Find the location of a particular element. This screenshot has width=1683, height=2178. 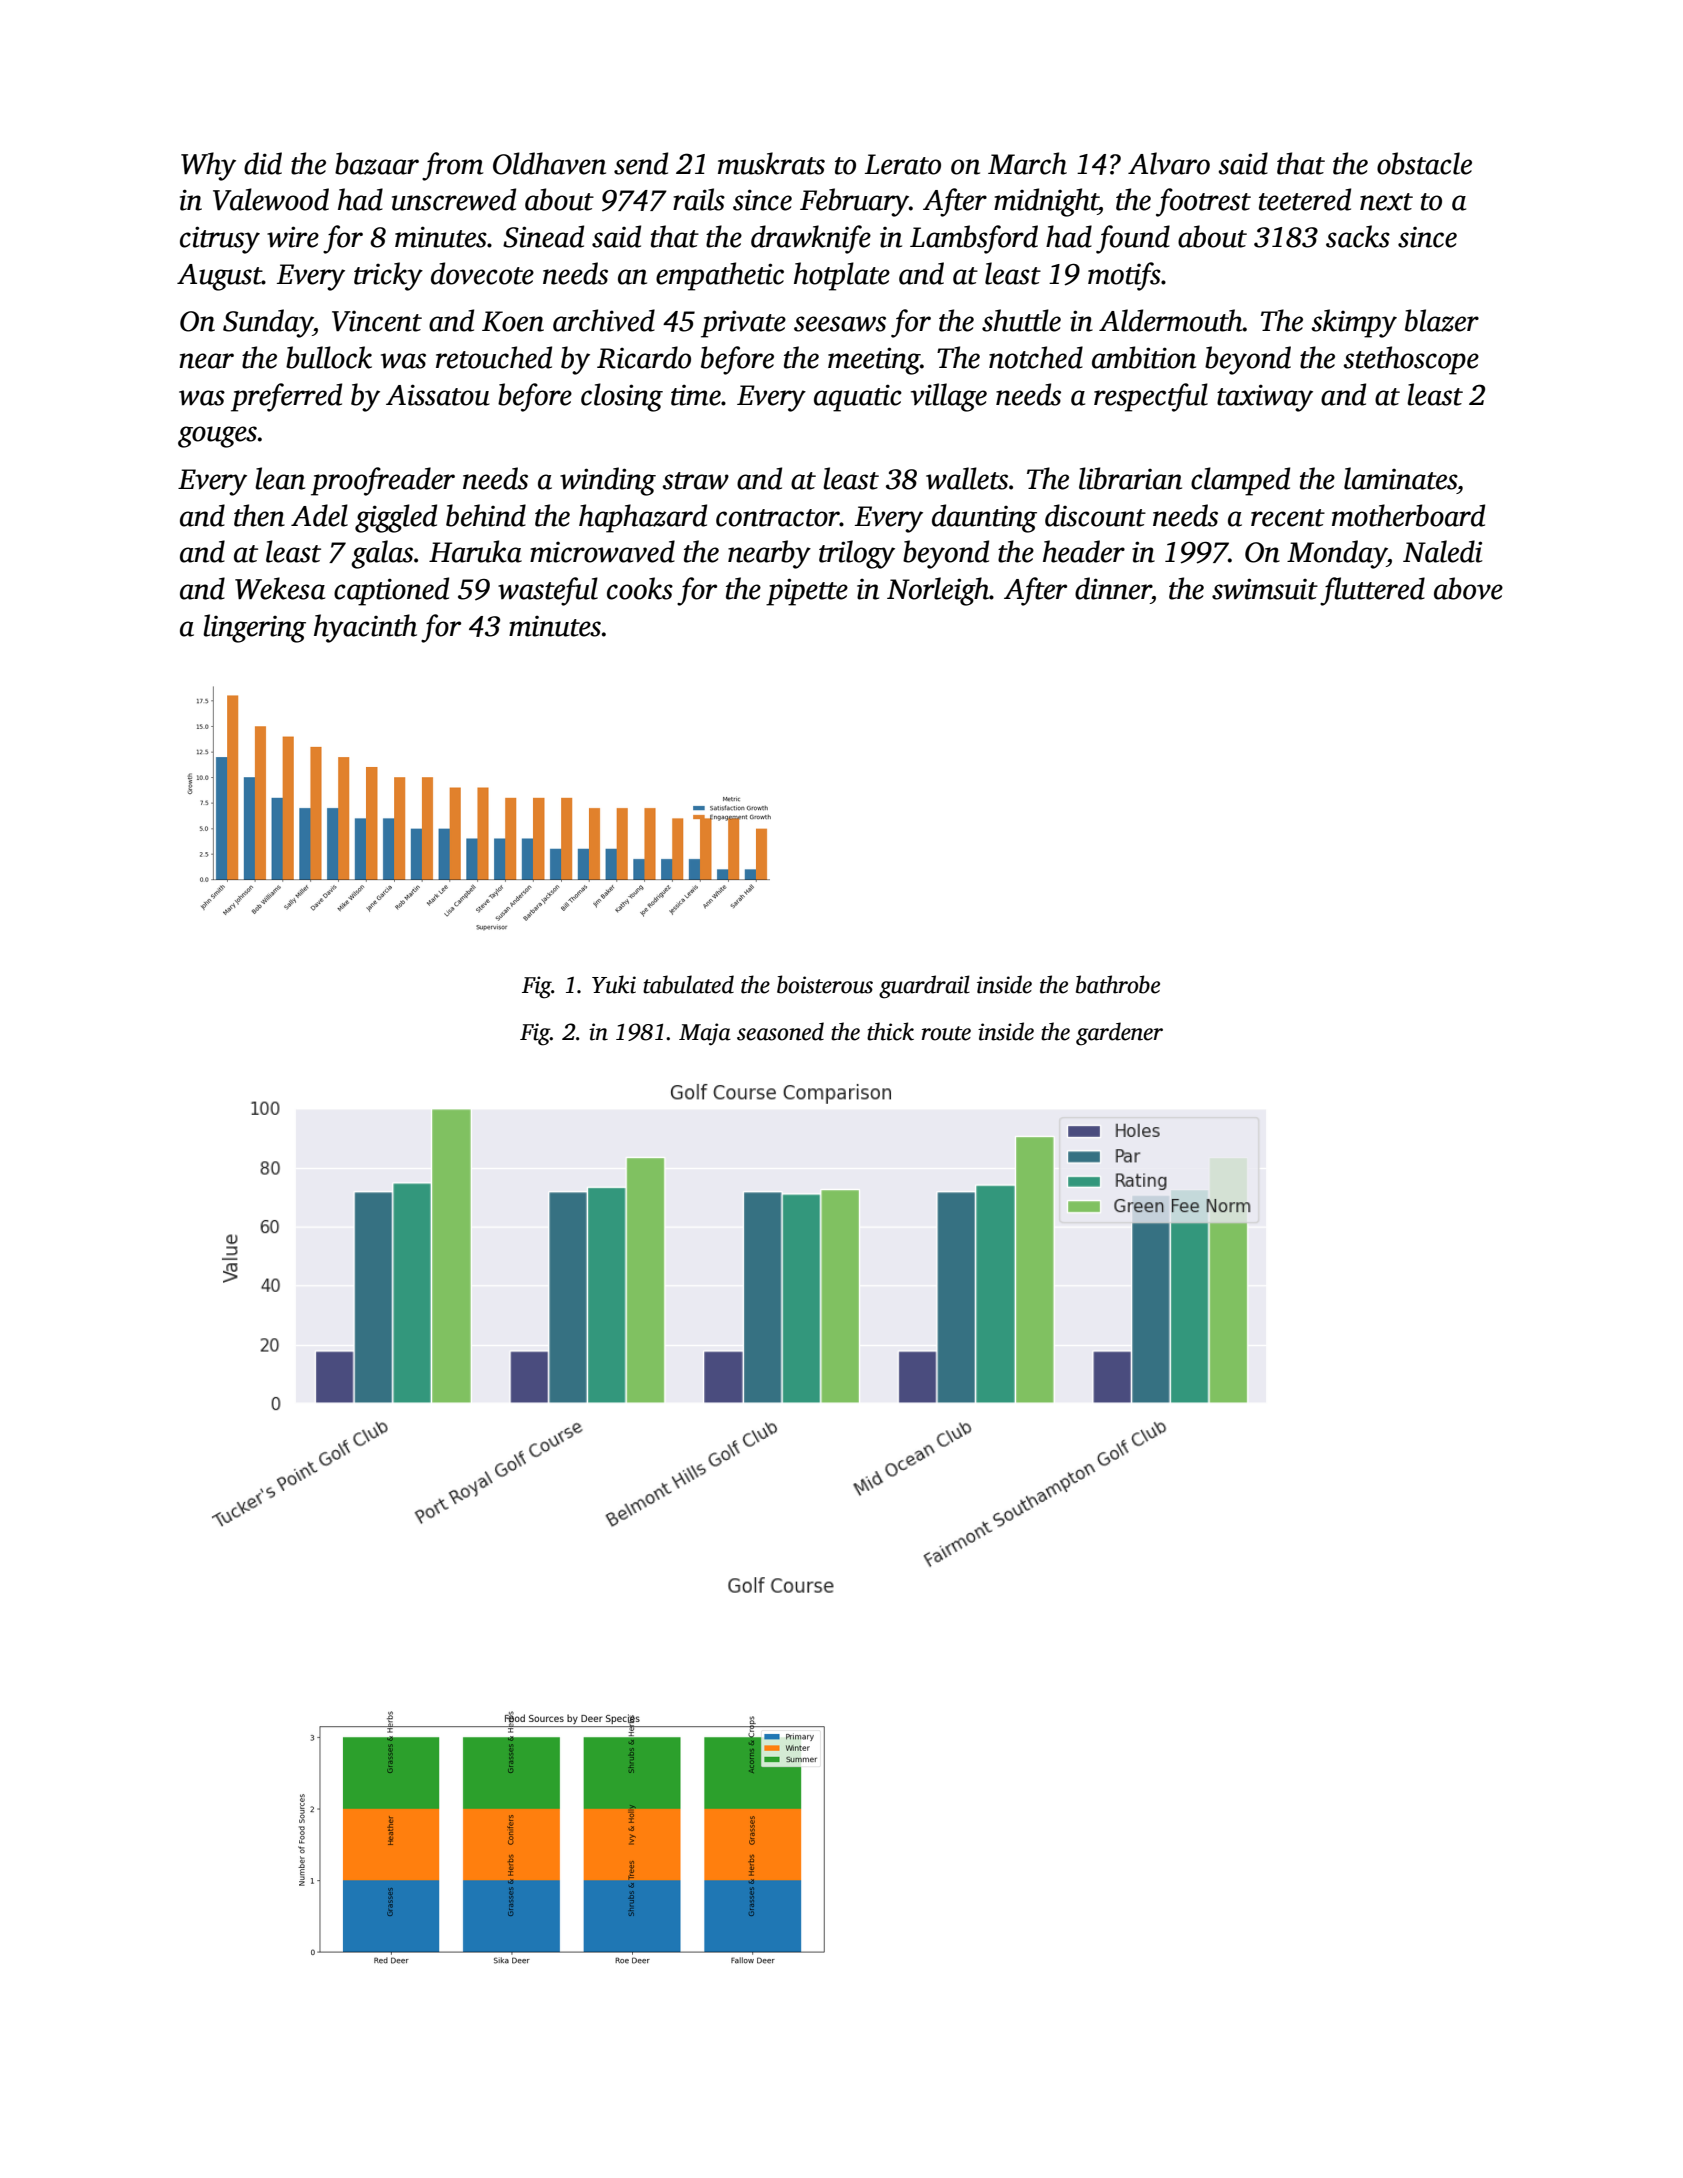

Maja is located at coordinates (705, 1034).
